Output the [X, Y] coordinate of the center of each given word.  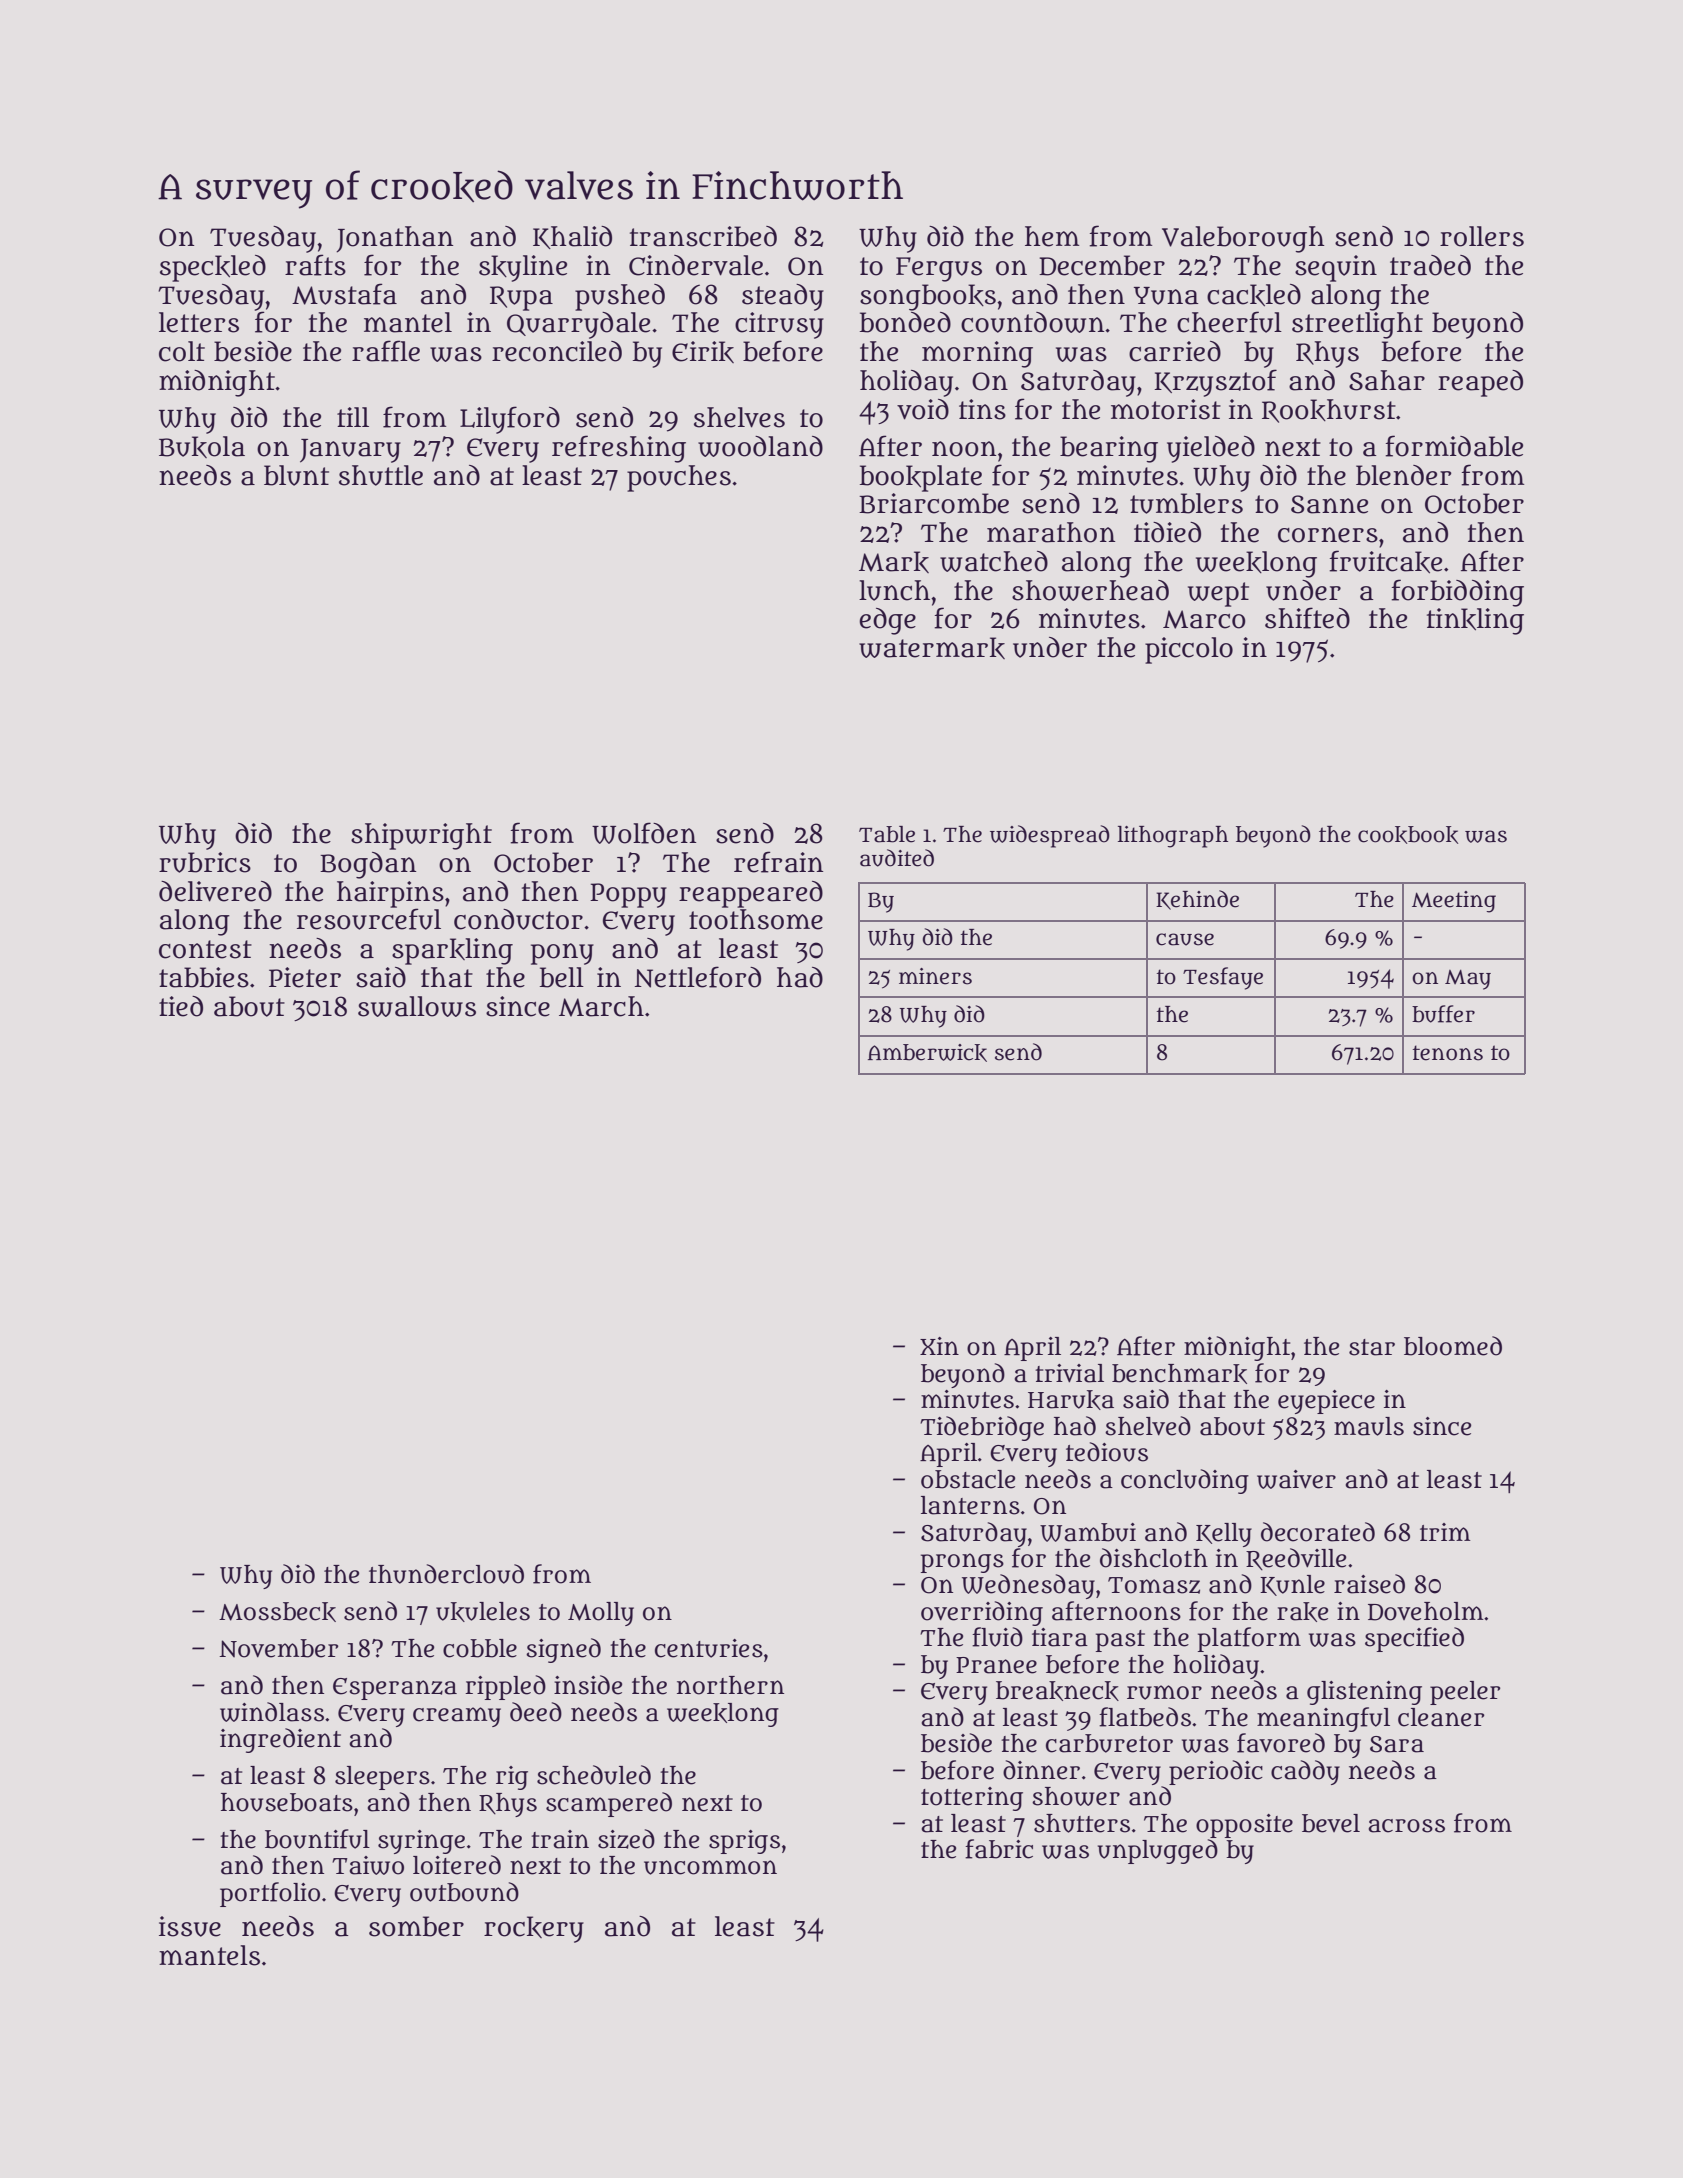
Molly [601, 1614]
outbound [464, 1892]
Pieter [305, 977]
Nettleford [698, 977]
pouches [679, 478]
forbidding [1457, 593]
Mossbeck [277, 1612]
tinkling [1475, 621]
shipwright [421, 836]
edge [887, 621]
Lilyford [510, 420]
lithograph [1173, 837]
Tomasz [1154, 1585]
